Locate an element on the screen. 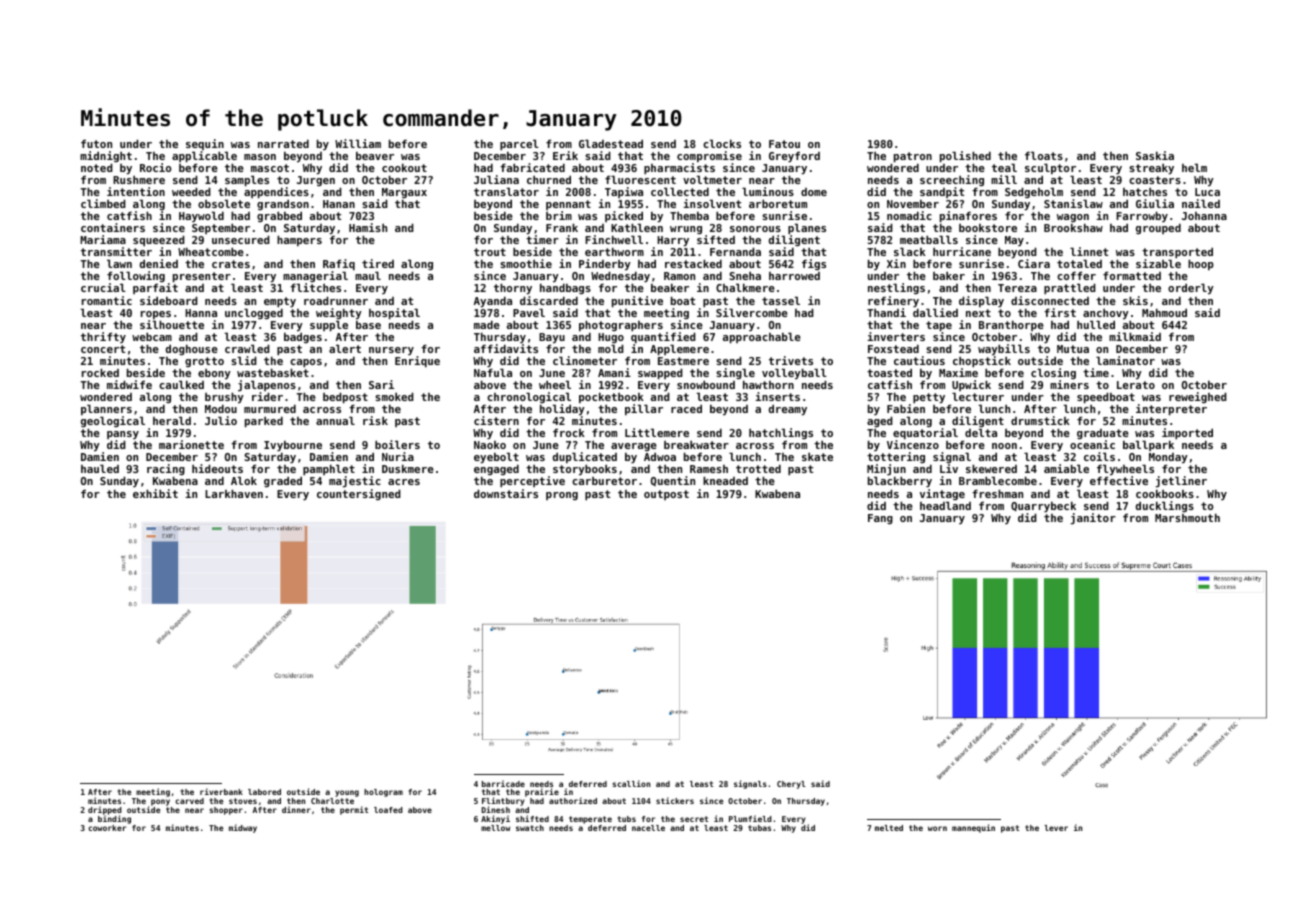  riverbank is located at coordinates (221, 791).
